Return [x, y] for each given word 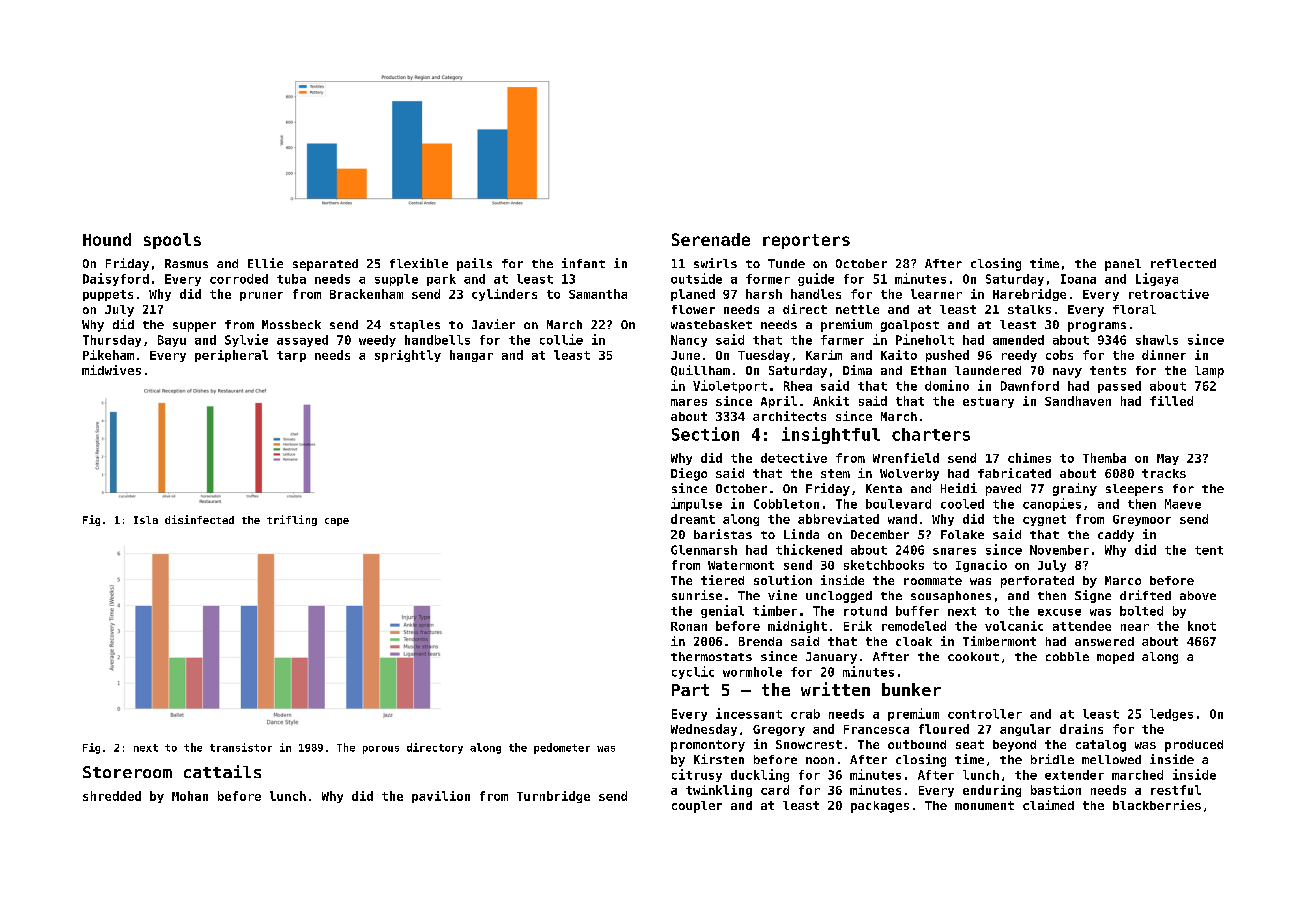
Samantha [598, 294]
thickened [809, 549]
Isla [146, 520]
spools [172, 241]
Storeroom [127, 772]
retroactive [1169, 294]
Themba [1104, 458]
